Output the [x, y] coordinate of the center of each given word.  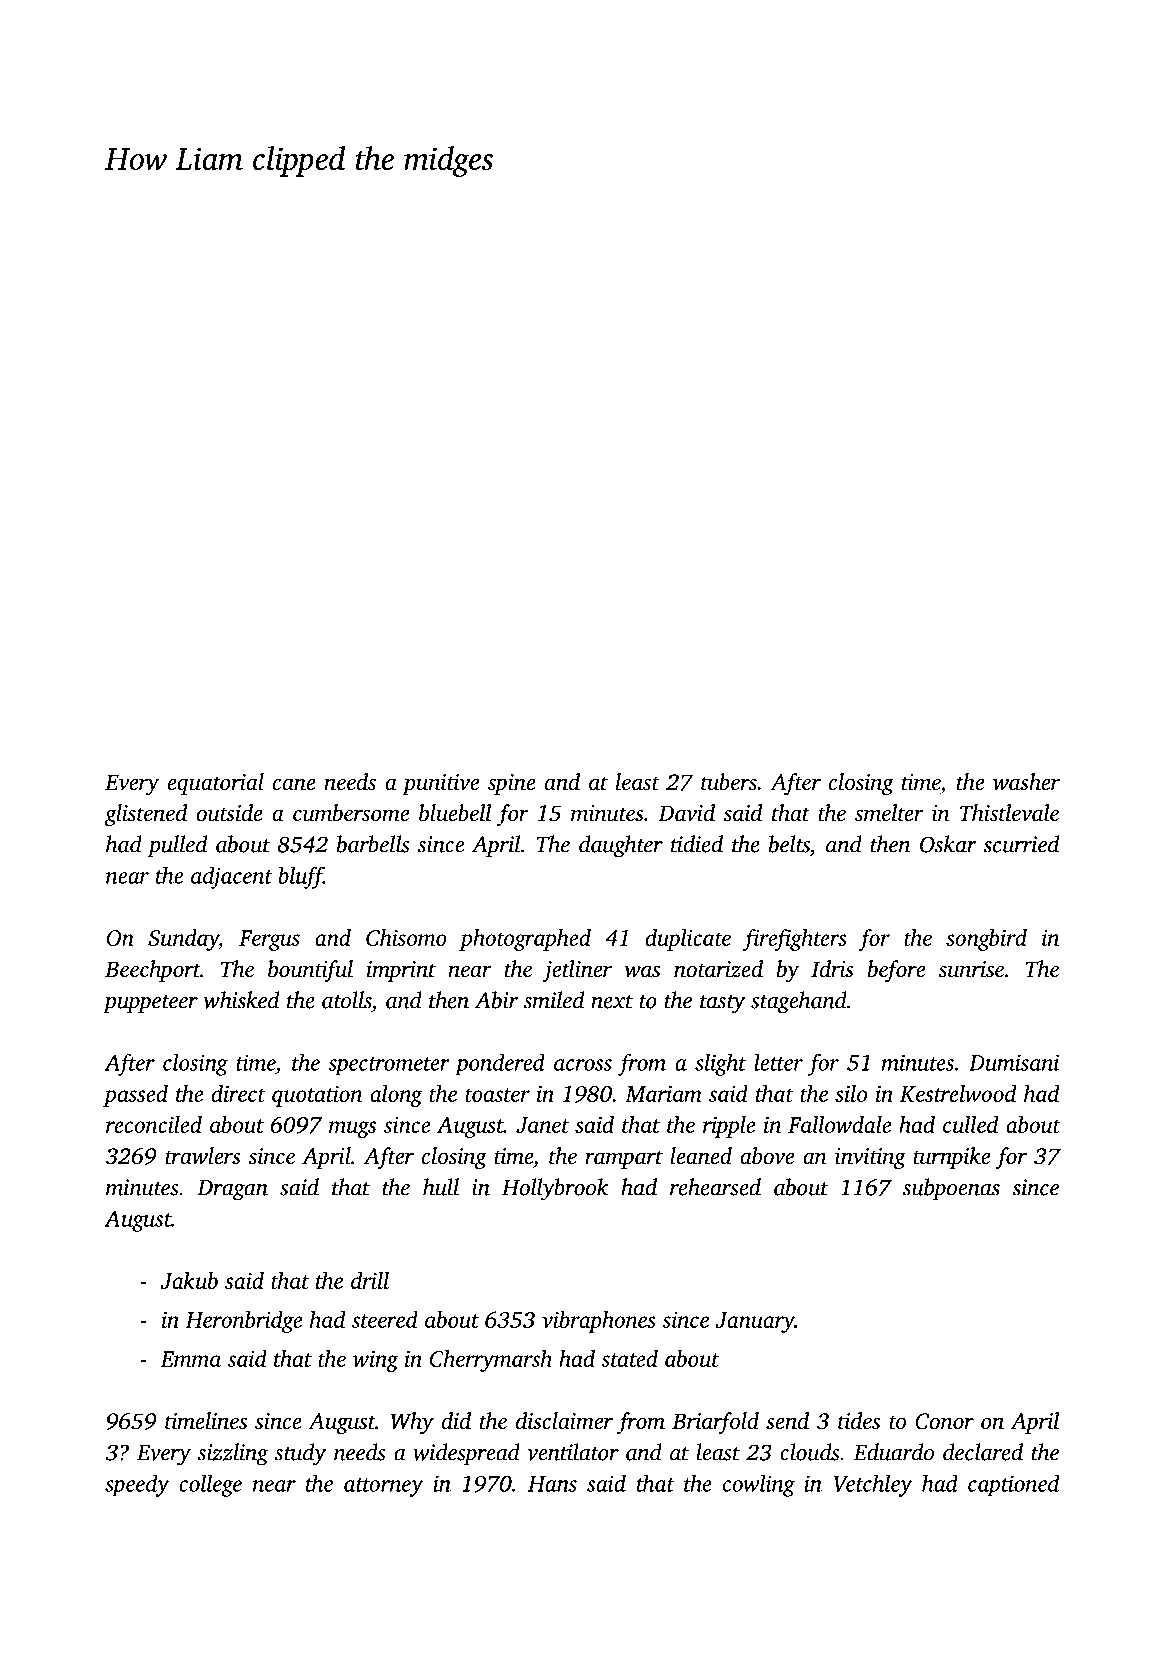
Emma [190, 1359]
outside [229, 813]
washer [1026, 782]
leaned [701, 1156]
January [755, 1322]
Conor [945, 1421]
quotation [317, 1096]
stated [629, 1358]
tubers [729, 782]
